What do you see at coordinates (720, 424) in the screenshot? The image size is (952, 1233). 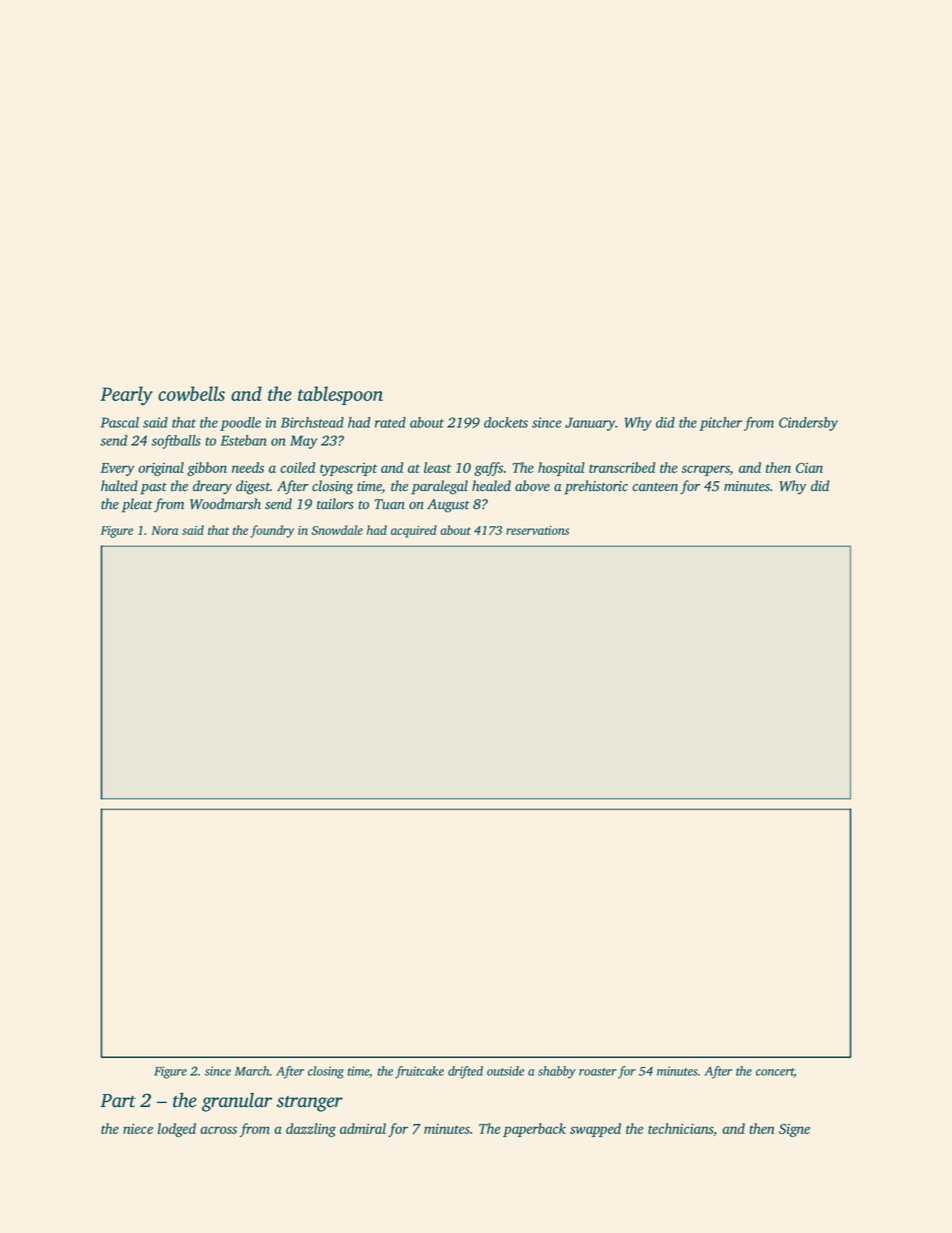 I see `pitcher` at bounding box center [720, 424].
